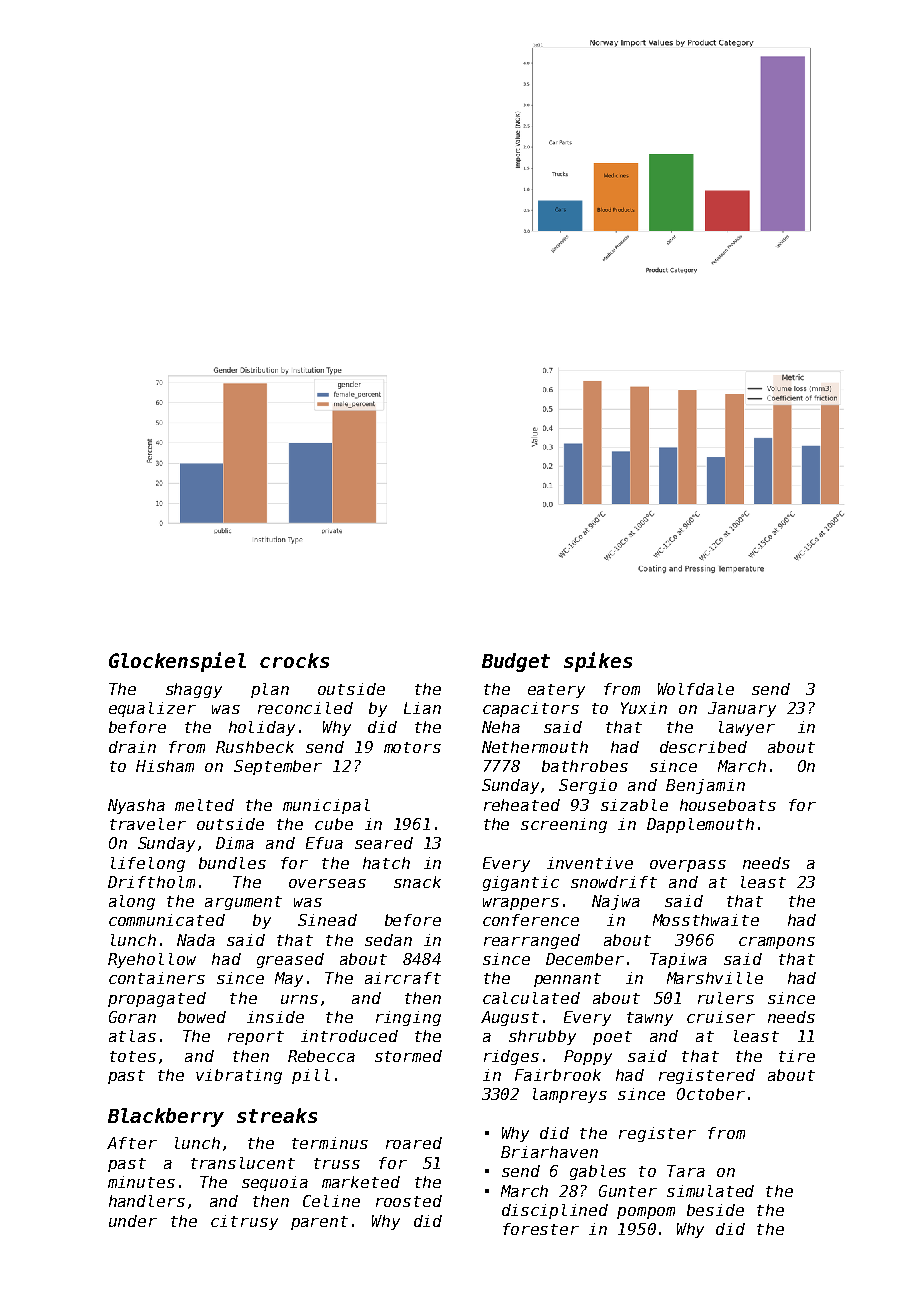 This screenshot has width=924, height=1314. Describe the element at coordinates (319, 1223) in the screenshot. I see `parent` at that location.
